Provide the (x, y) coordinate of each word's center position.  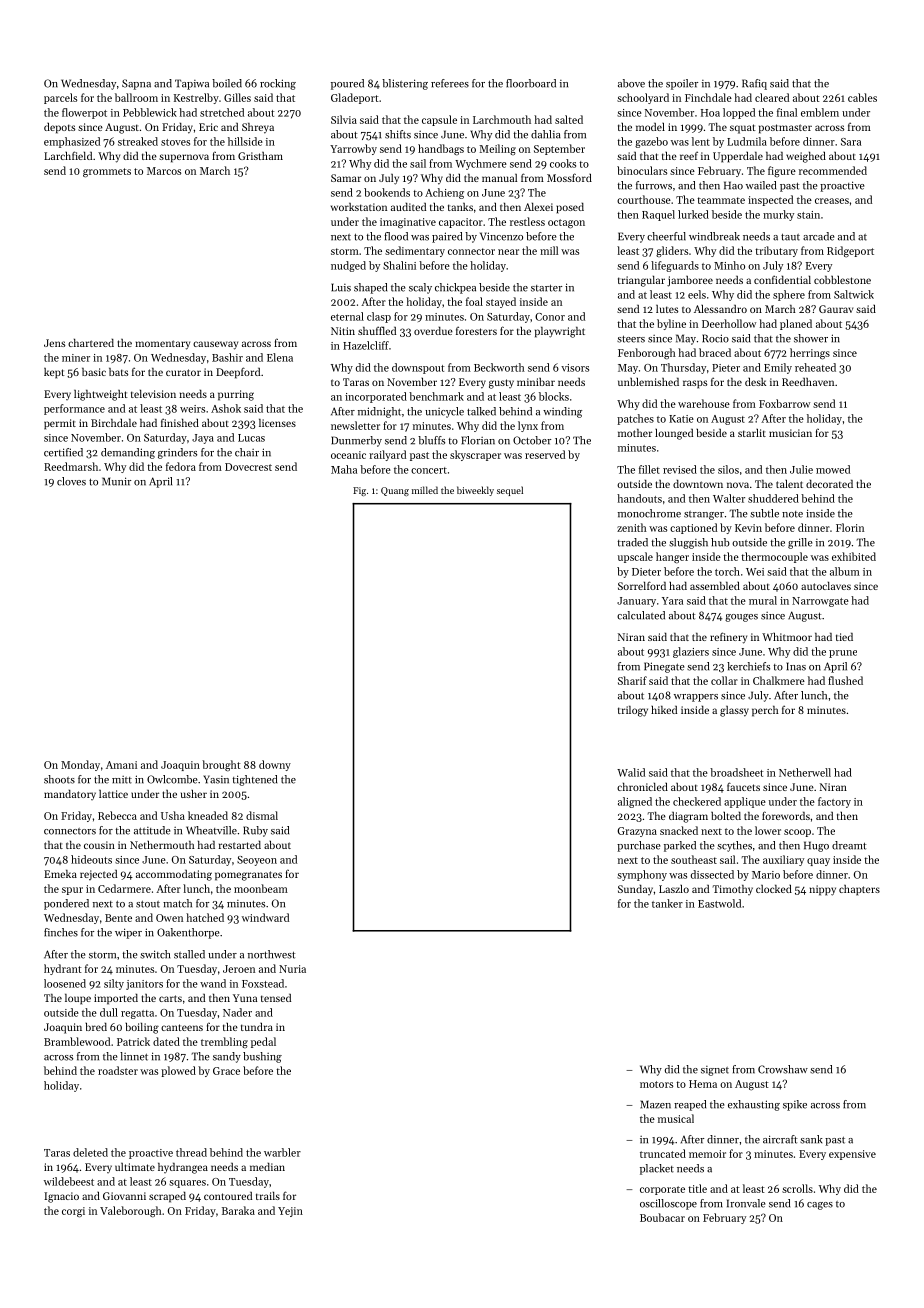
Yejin (290, 1212)
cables (862, 97)
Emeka (60, 874)
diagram (688, 817)
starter (546, 288)
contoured (228, 1196)
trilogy (633, 711)
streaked (138, 141)
